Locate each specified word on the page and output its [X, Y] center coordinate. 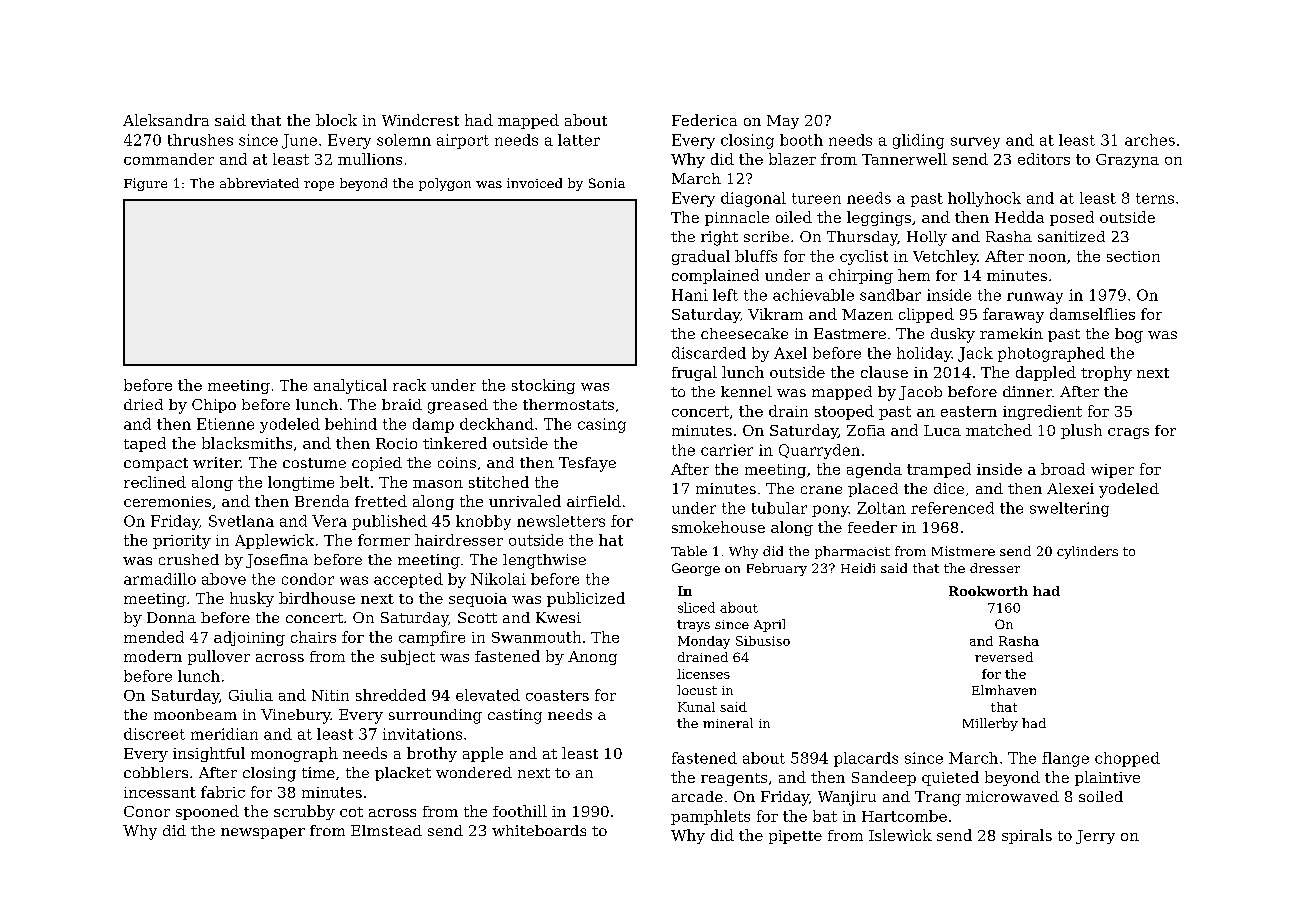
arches [1150, 140]
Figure [145, 184]
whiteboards [539, 830]
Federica [704, 120]
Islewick [900, 835]
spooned [207, 812]
